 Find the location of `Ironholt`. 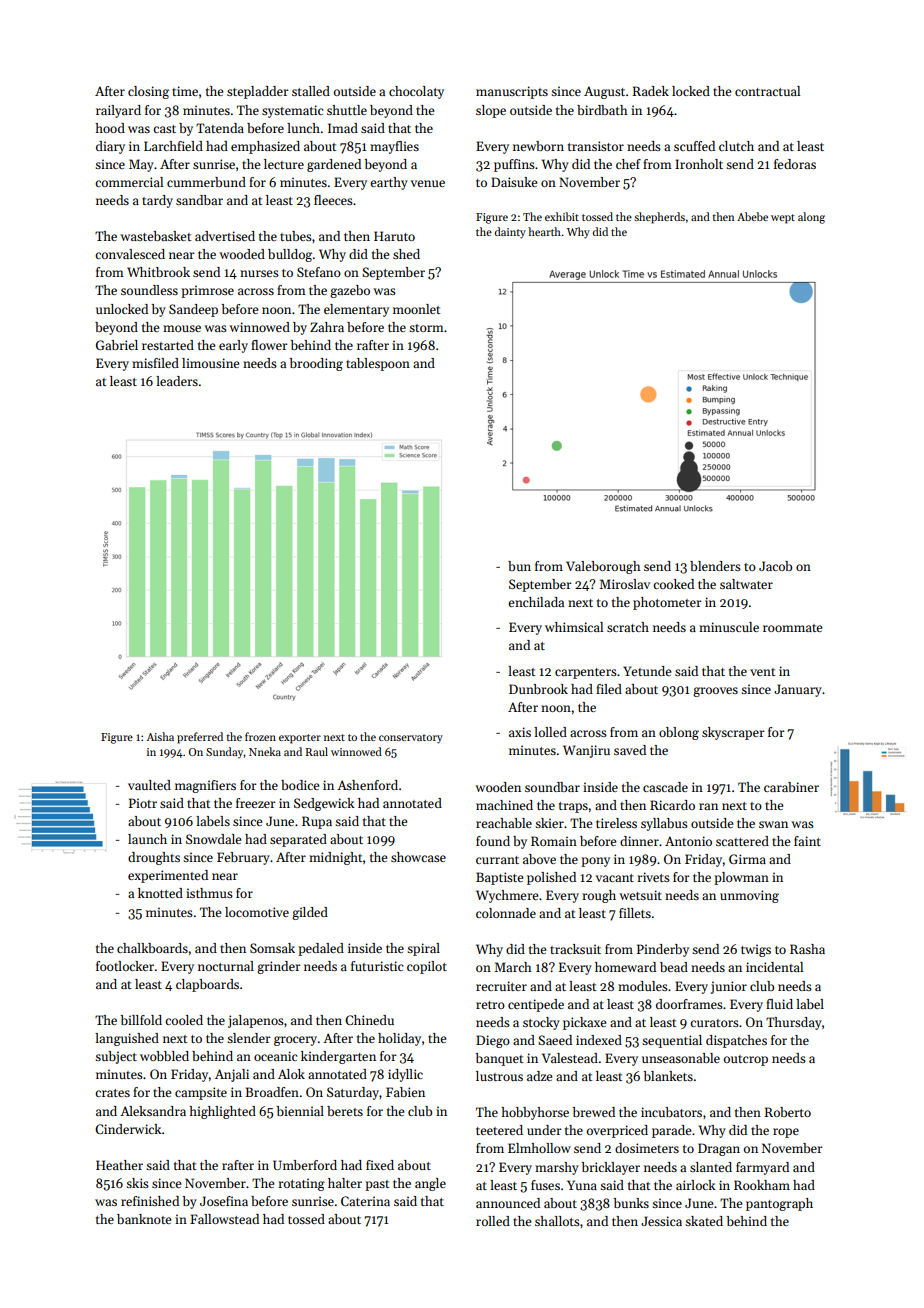

Ironholt is located at coordinates (699, 164).
